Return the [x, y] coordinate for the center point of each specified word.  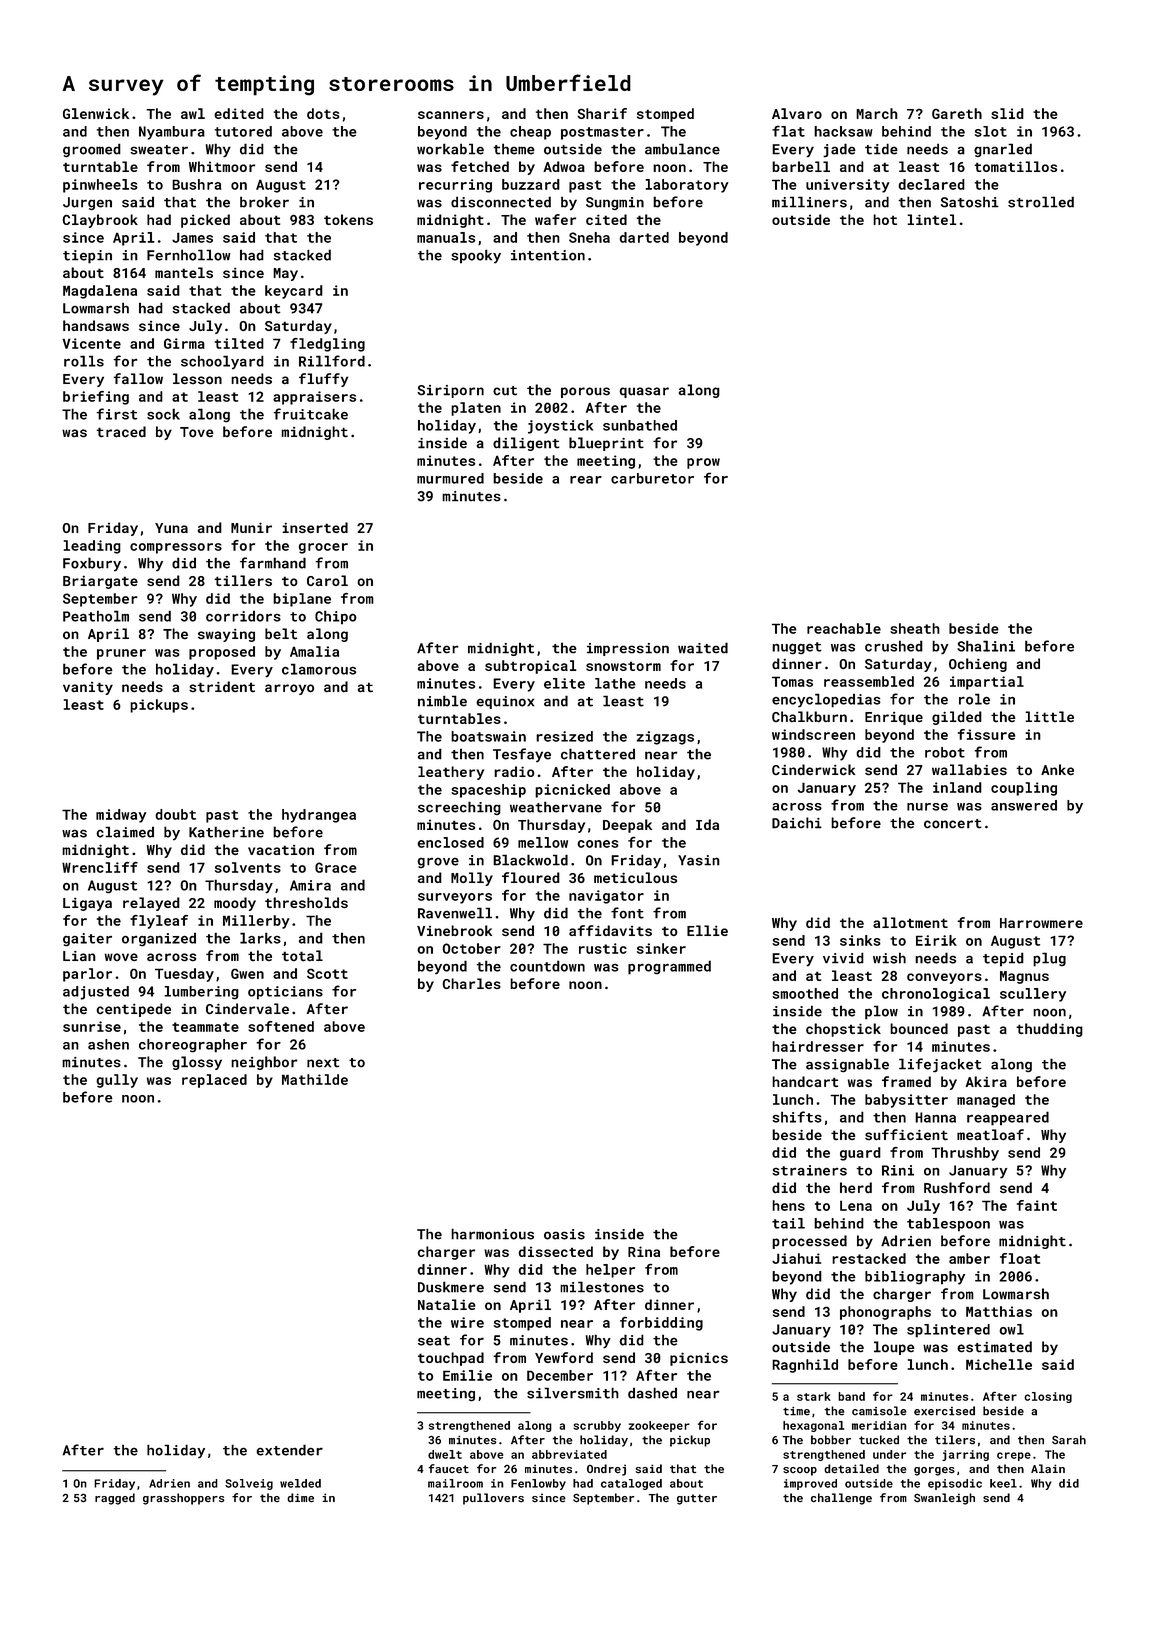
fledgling [327, 345]
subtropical [531, 667]
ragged [115, 1499]
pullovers [493, 1499]
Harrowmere [1041, 923]
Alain [1048, 1468]
